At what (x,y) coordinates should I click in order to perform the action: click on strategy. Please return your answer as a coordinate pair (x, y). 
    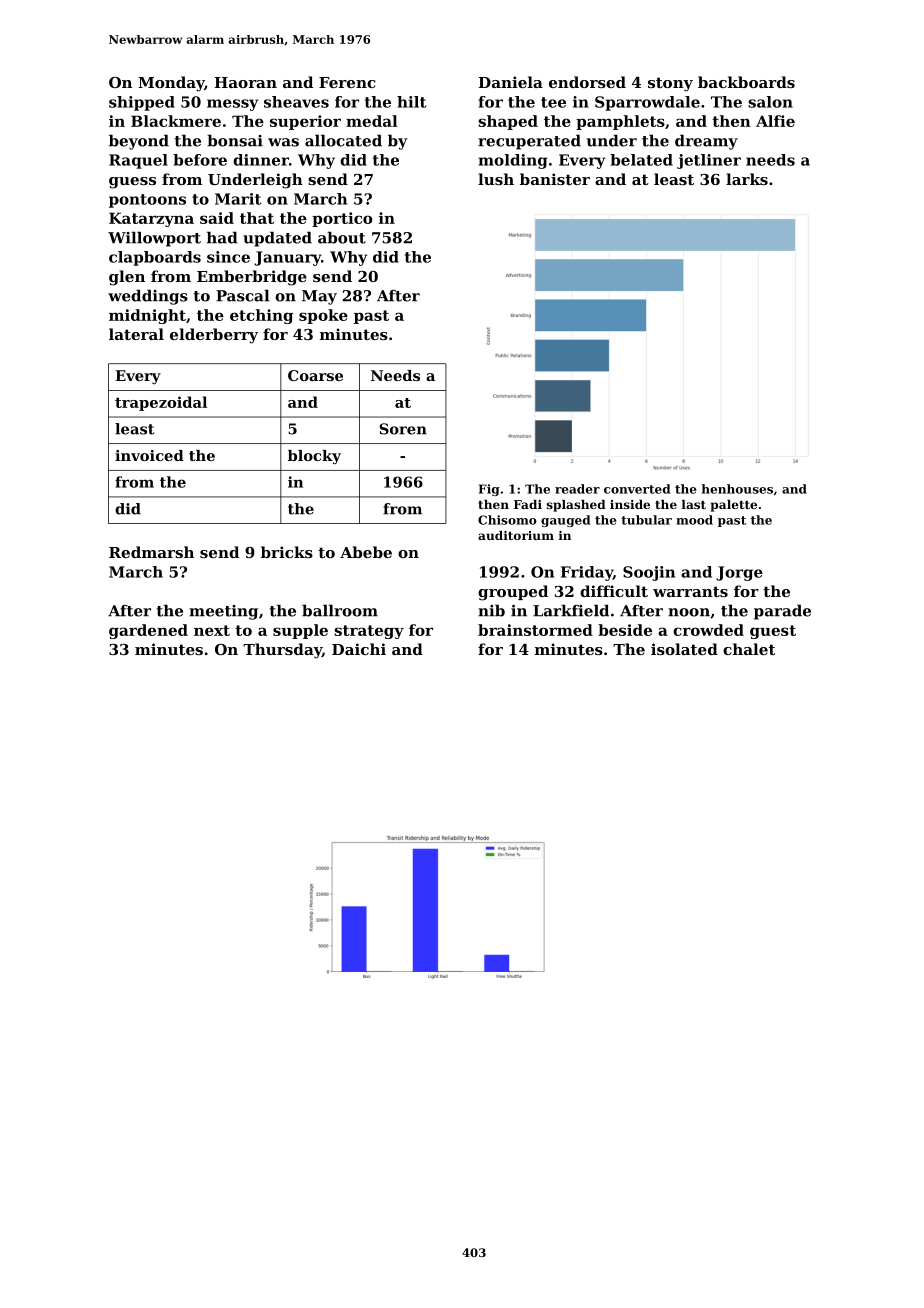
    Looking at the image, I should click on (369, 632).
